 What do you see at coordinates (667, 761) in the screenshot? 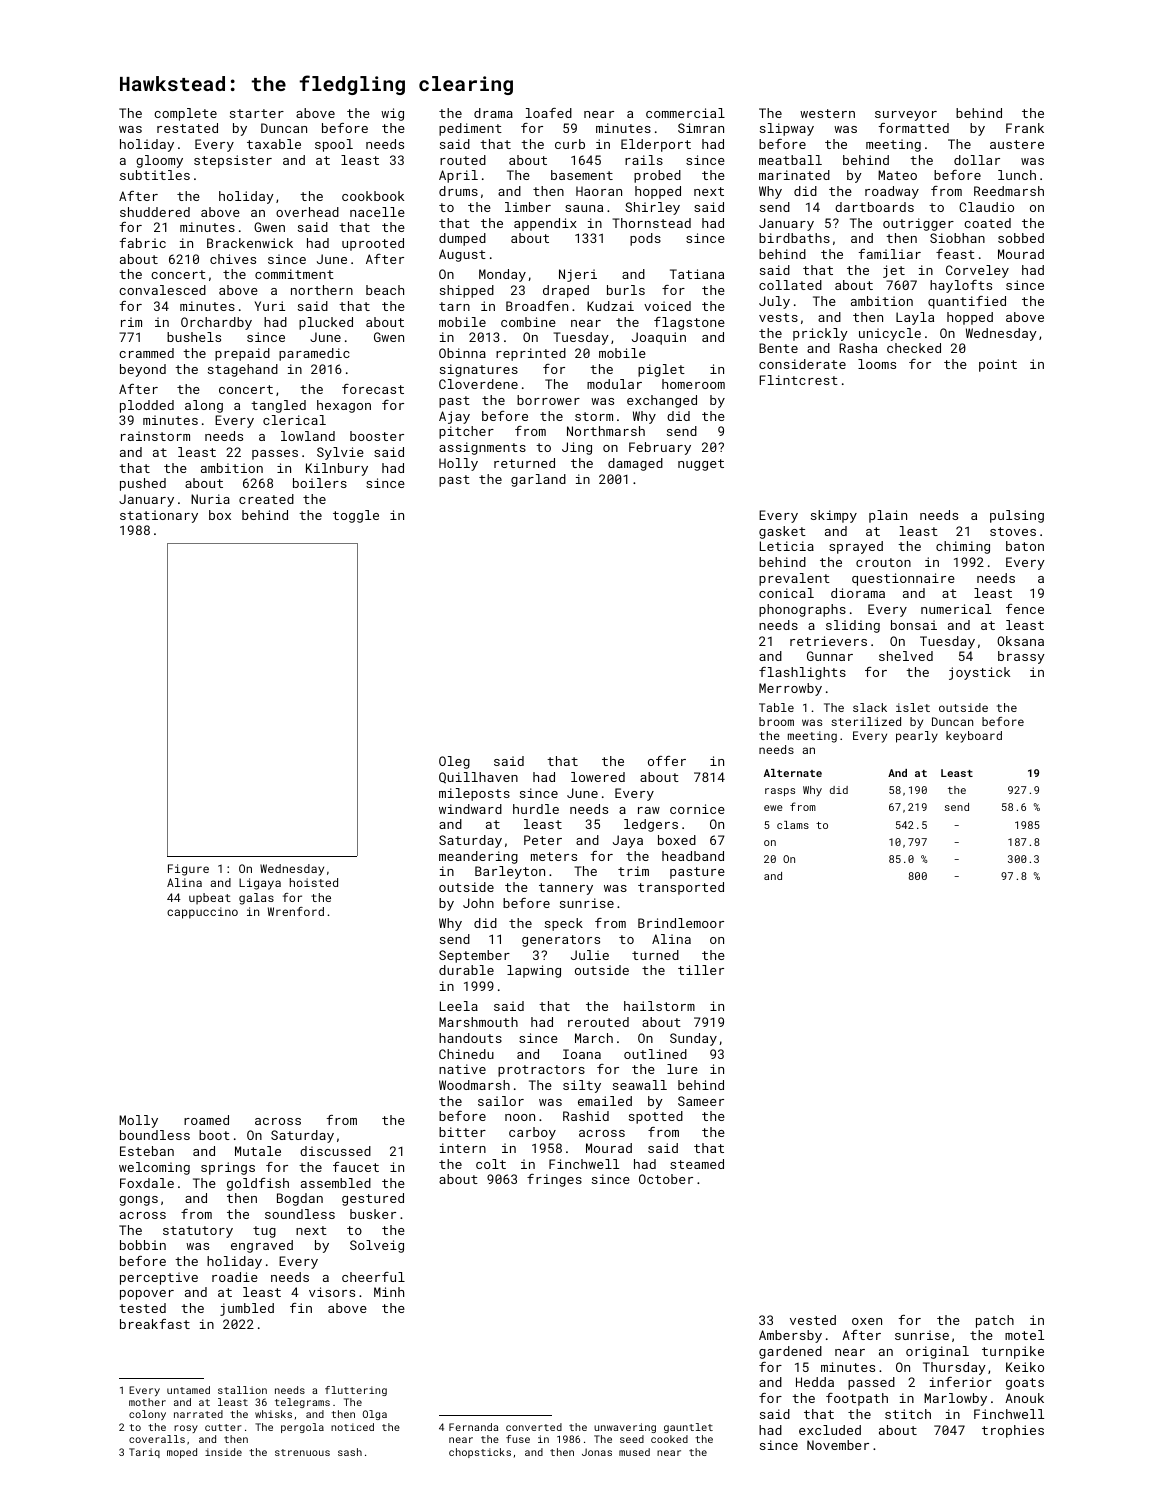
I see `offer` at bounding box center [667, 761].
